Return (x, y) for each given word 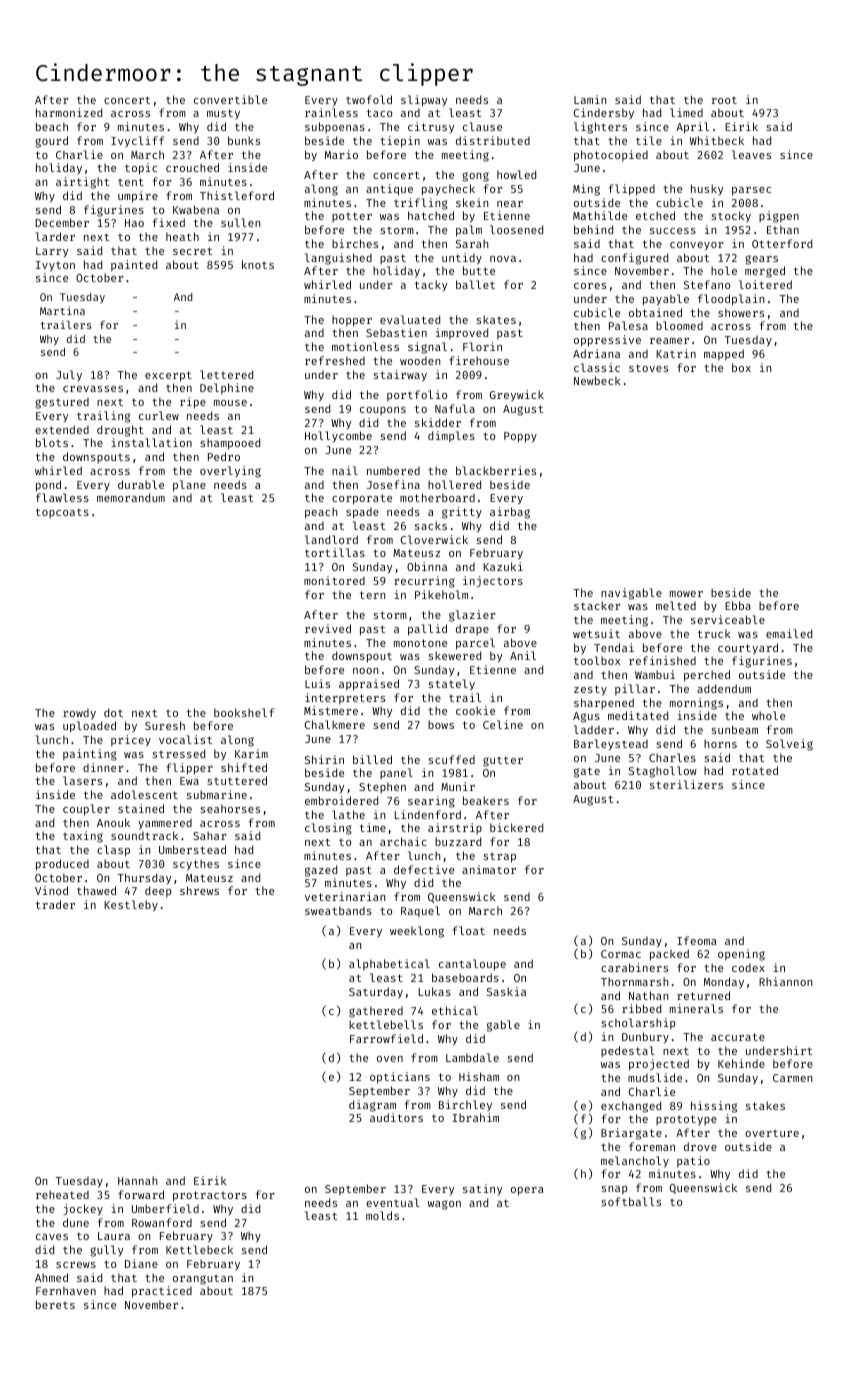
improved (462, 333)
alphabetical (389, 964)
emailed (789, 633)
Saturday (376, 993)
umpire (138, 197)
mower (686, 594)
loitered (765, 284)
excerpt (168, 376)
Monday (724, 982)
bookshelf (244, 712)
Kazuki (503, 566)
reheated (62, 1194)
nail (345, 470)
